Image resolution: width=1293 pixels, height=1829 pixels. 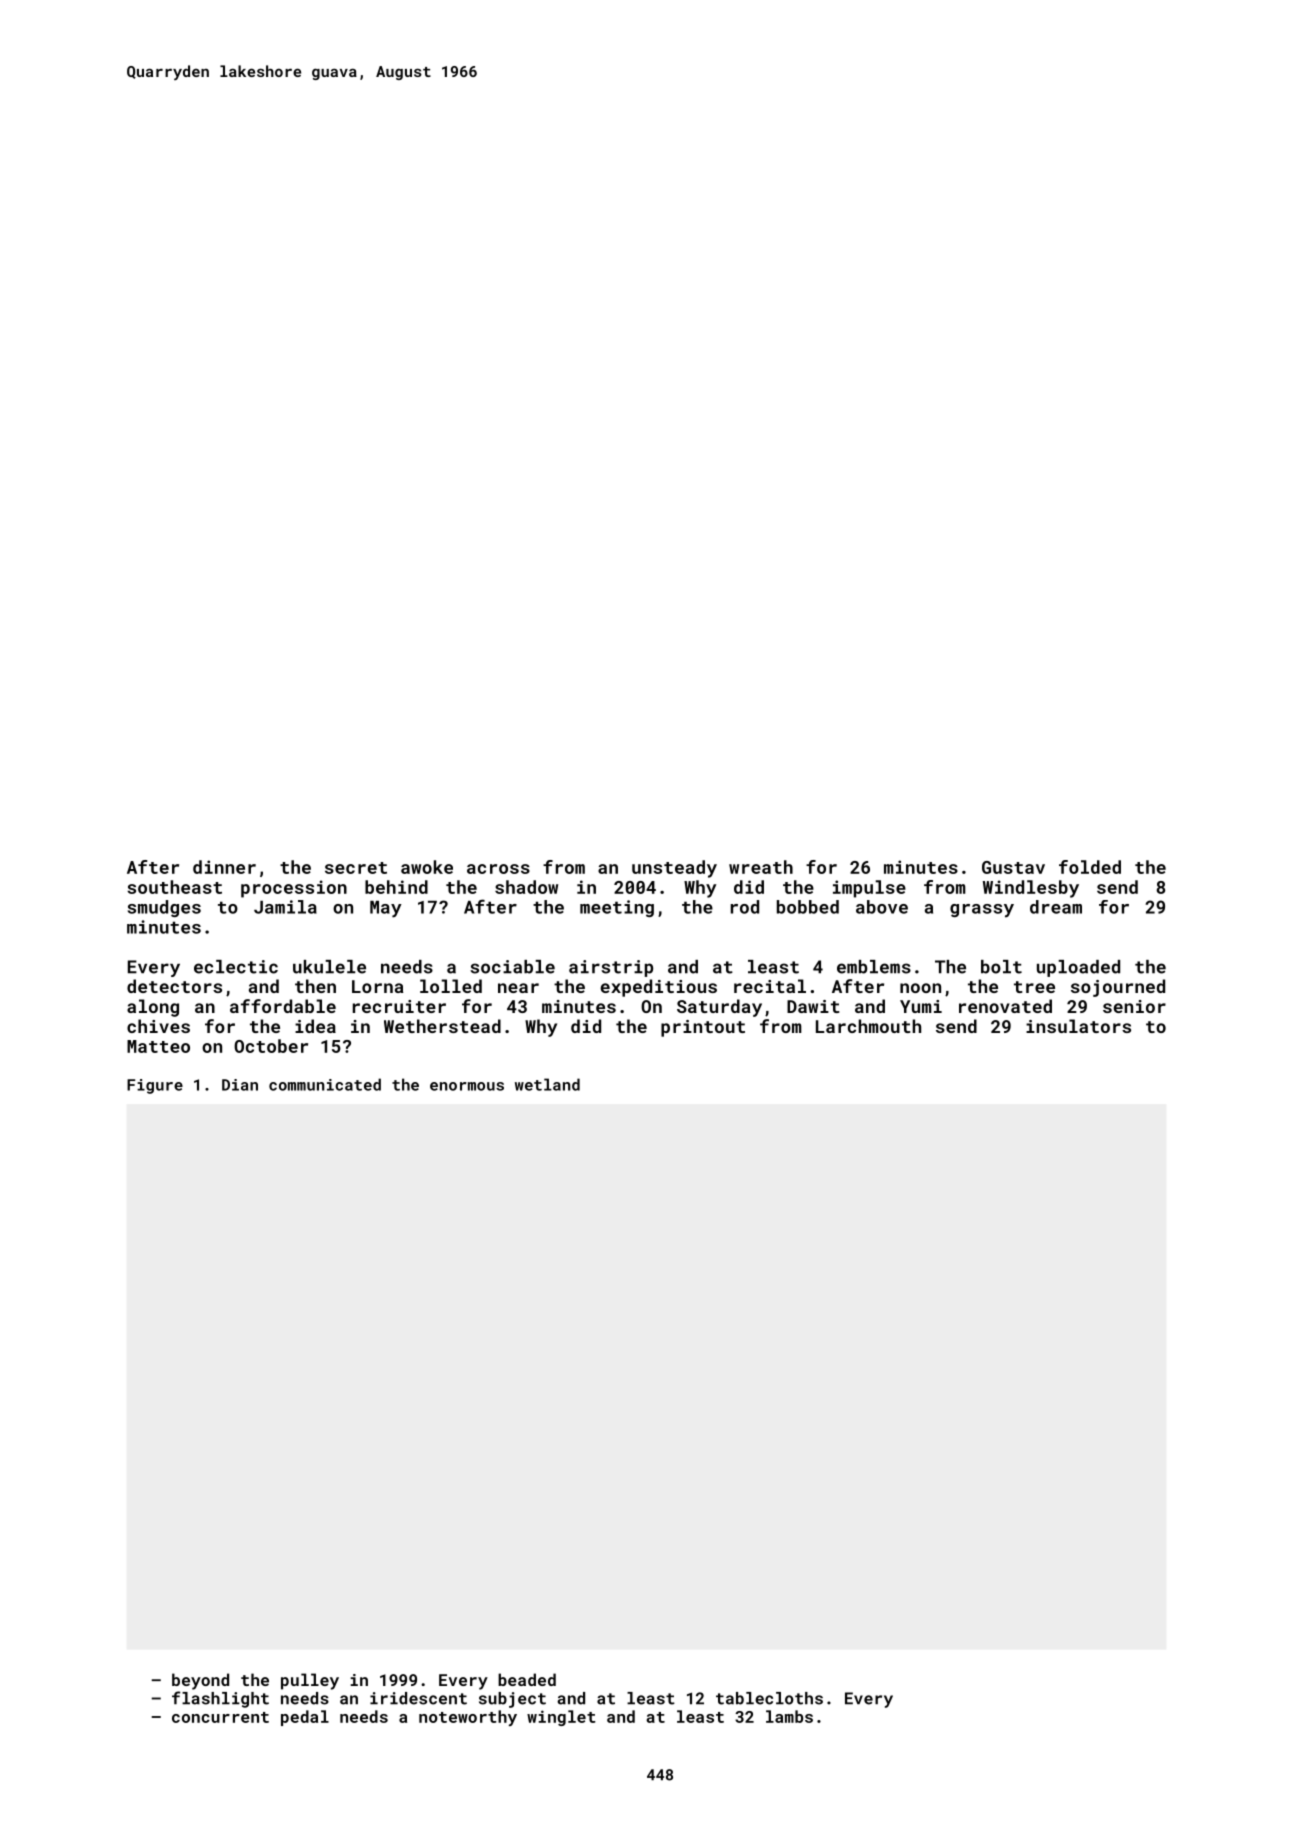 I want to click on wetland, so click(x=547, y=1084).
